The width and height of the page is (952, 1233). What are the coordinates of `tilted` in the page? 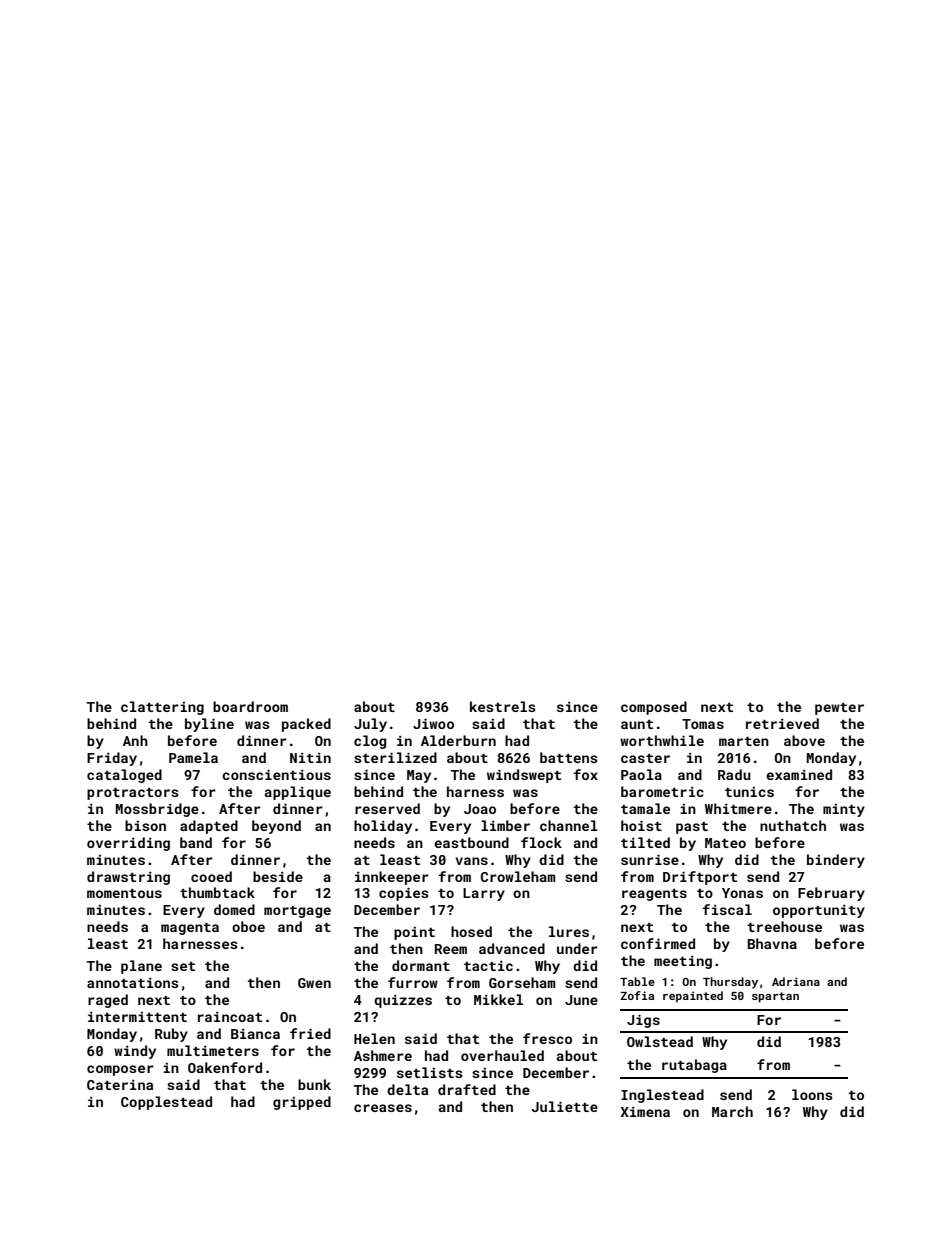 It's located at (645, 842).
